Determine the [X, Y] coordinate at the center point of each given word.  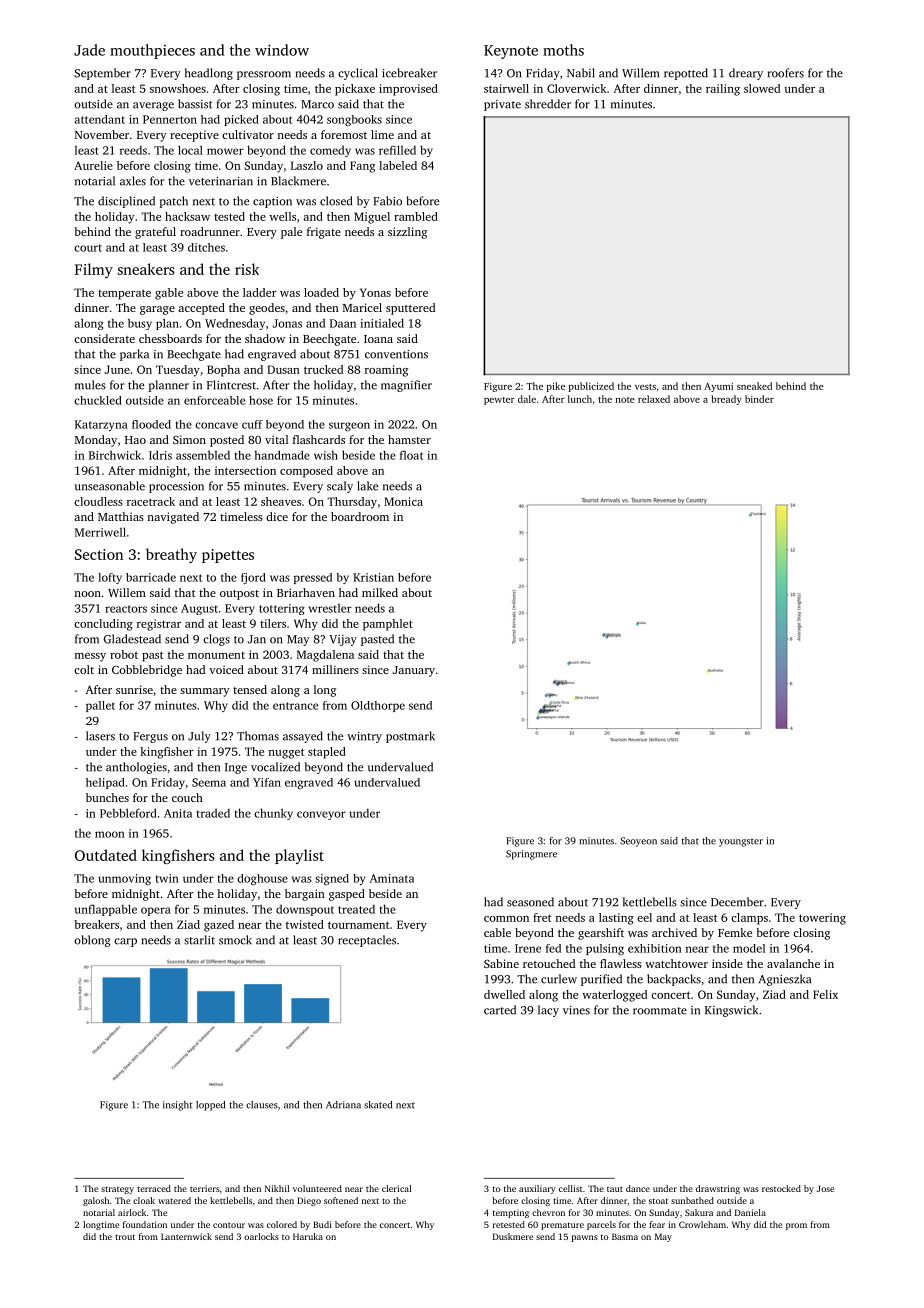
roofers [786, 73]
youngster [741, 842]
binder [759, 399]
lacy [548, 1011]
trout [125, 1237]
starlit [199, 940]
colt [84, 669]
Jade [89, 50]
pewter [499, 401]
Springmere [531, 855]
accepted [201, 309]
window [282, 50]
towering [822, 919]
